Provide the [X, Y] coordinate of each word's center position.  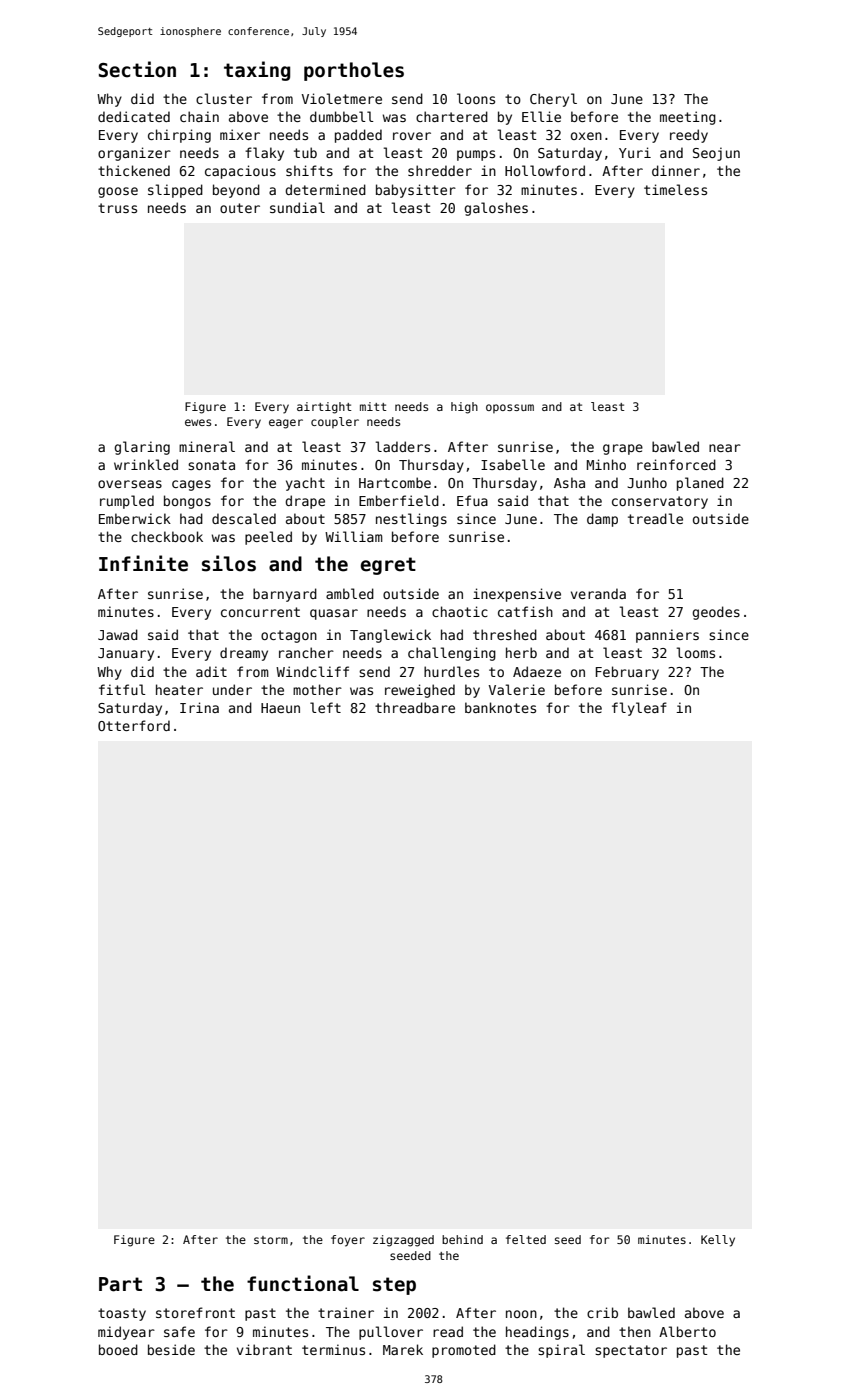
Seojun [716, 154]
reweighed [420, 691]
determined [325, 189]
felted [526, 1239]
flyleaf [639, 709]
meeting [688, 118]
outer [240, 208]
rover [412, 136]
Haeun [280, 708]
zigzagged [403, 1241]
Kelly [718, 1241]
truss [117, 208]
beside [171, 1349]
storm [271, 1240]
